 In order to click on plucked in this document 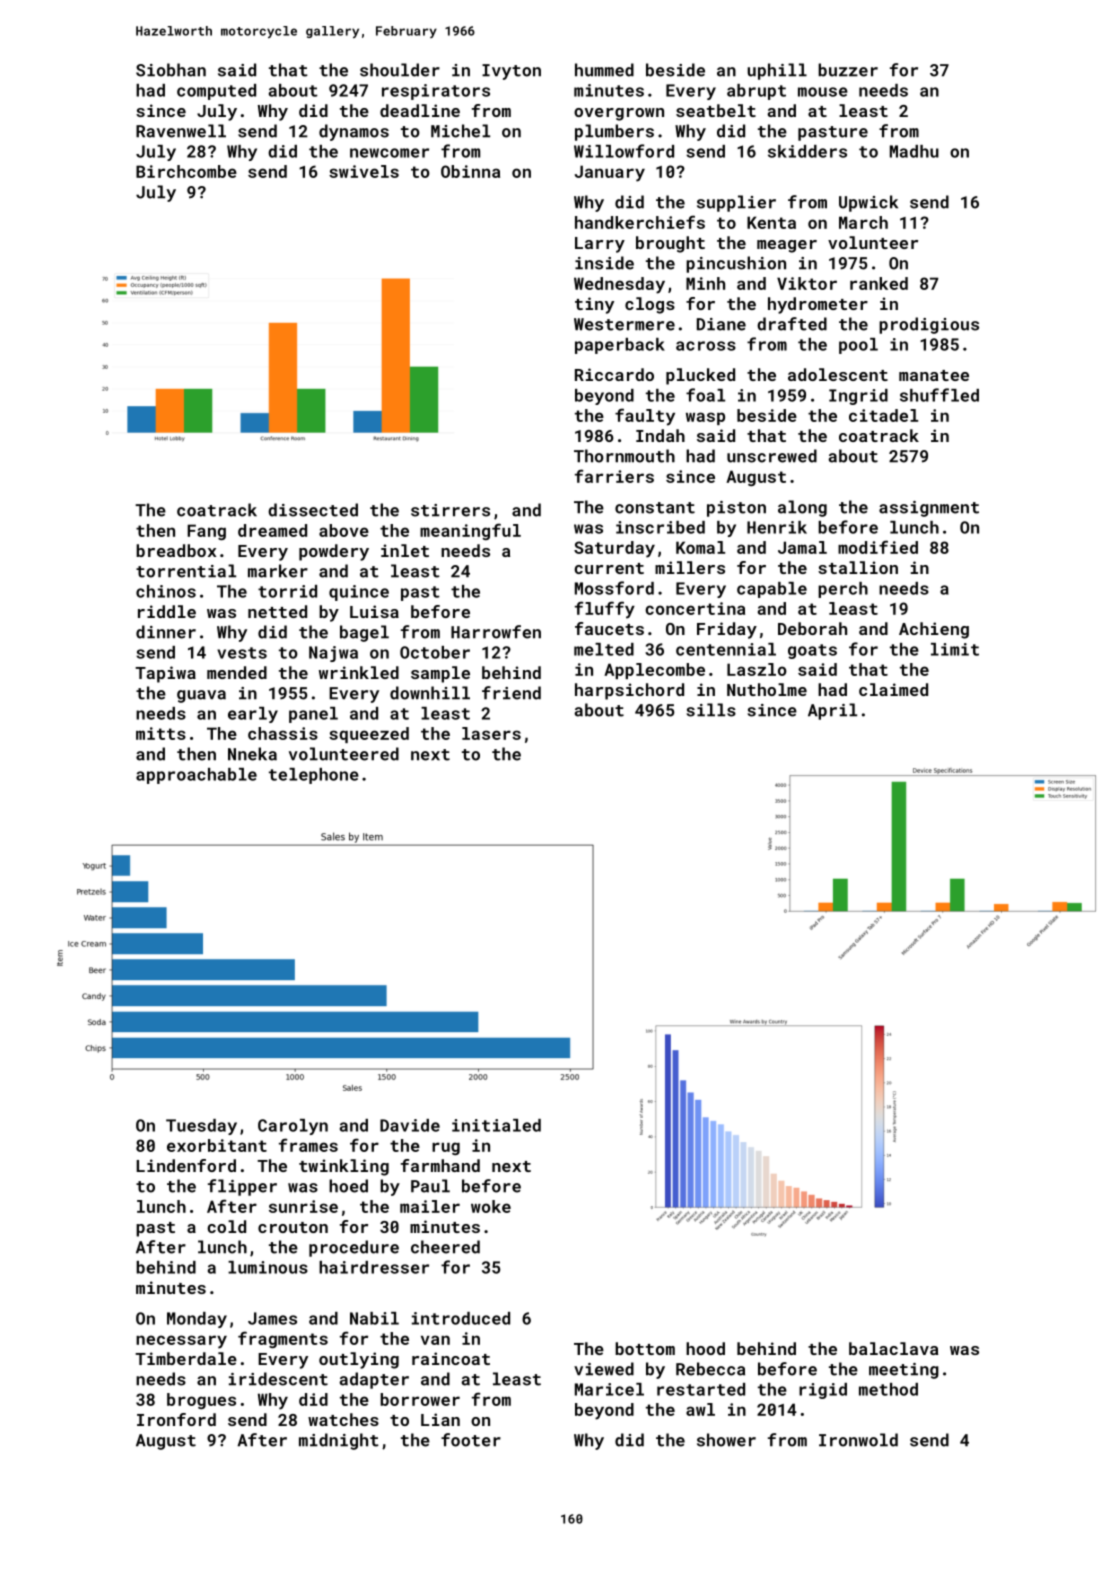, I will do `click(700, 376)`.
